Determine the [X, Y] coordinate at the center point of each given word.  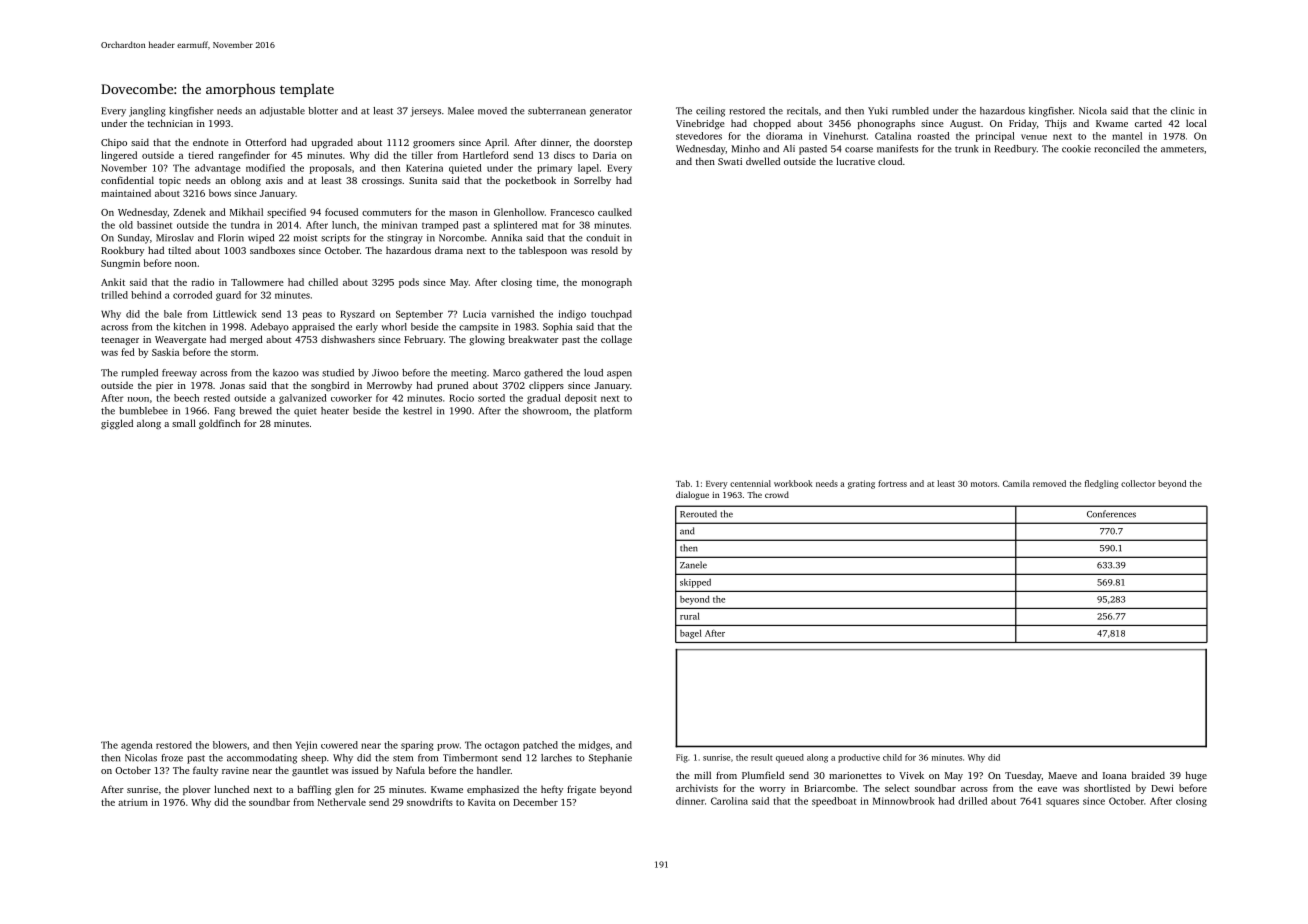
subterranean [557, 111]
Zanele [693, 565]
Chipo [114, 143]
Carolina [729, 801]
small [184, 423]
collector [1138, 483]
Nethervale [342, 802]
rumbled [910, 111]
